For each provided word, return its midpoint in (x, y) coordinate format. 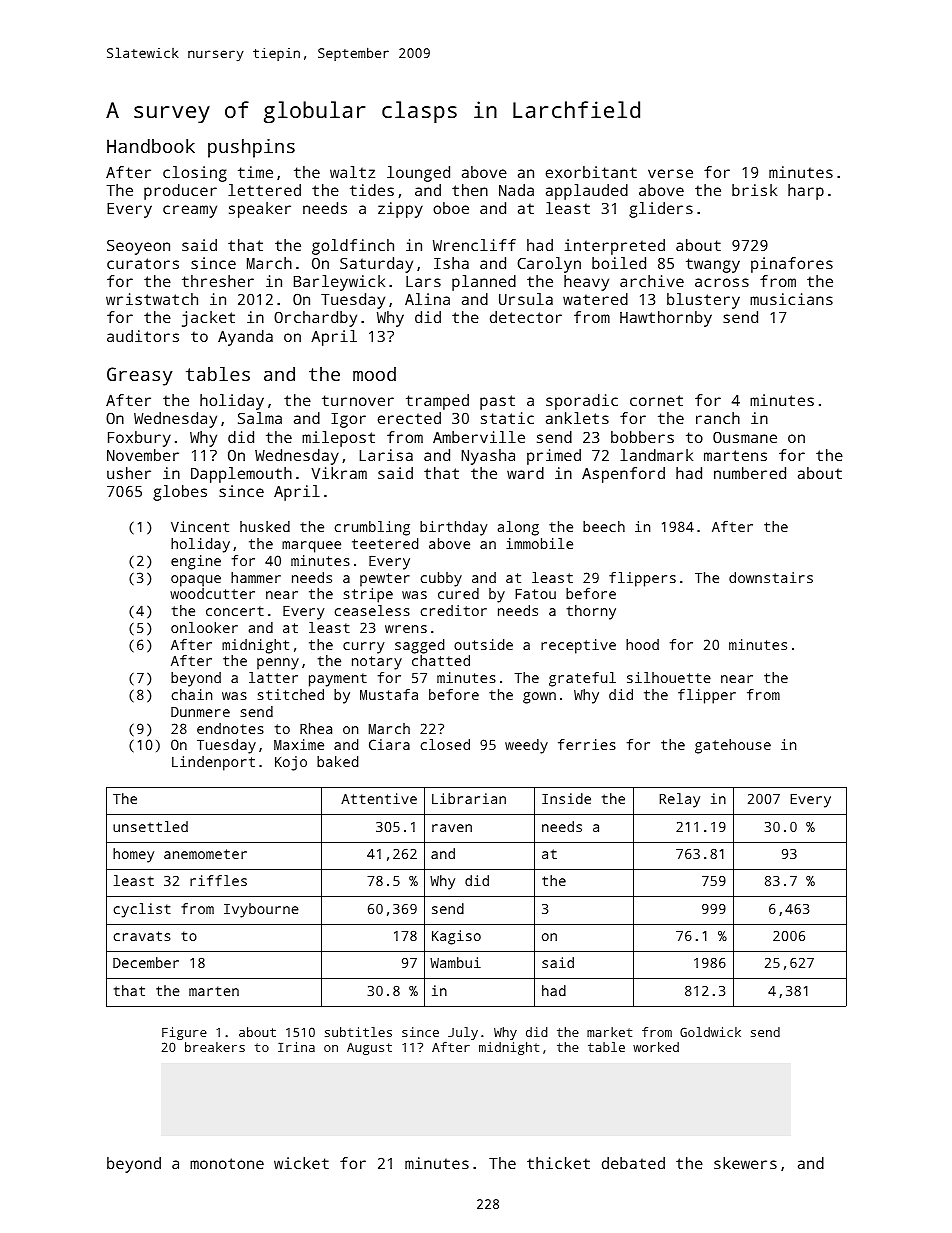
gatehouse (733, 746)
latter (273, 677)
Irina (296, 1047)
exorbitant (591, 172)
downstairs (771, 577)
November (143, 455)
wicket (301, 1163)
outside (483, 644)
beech (604, 526)
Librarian (469, 798)
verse (670, 173)
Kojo (291, 763)
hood (642, 644)
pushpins (251, 148)
